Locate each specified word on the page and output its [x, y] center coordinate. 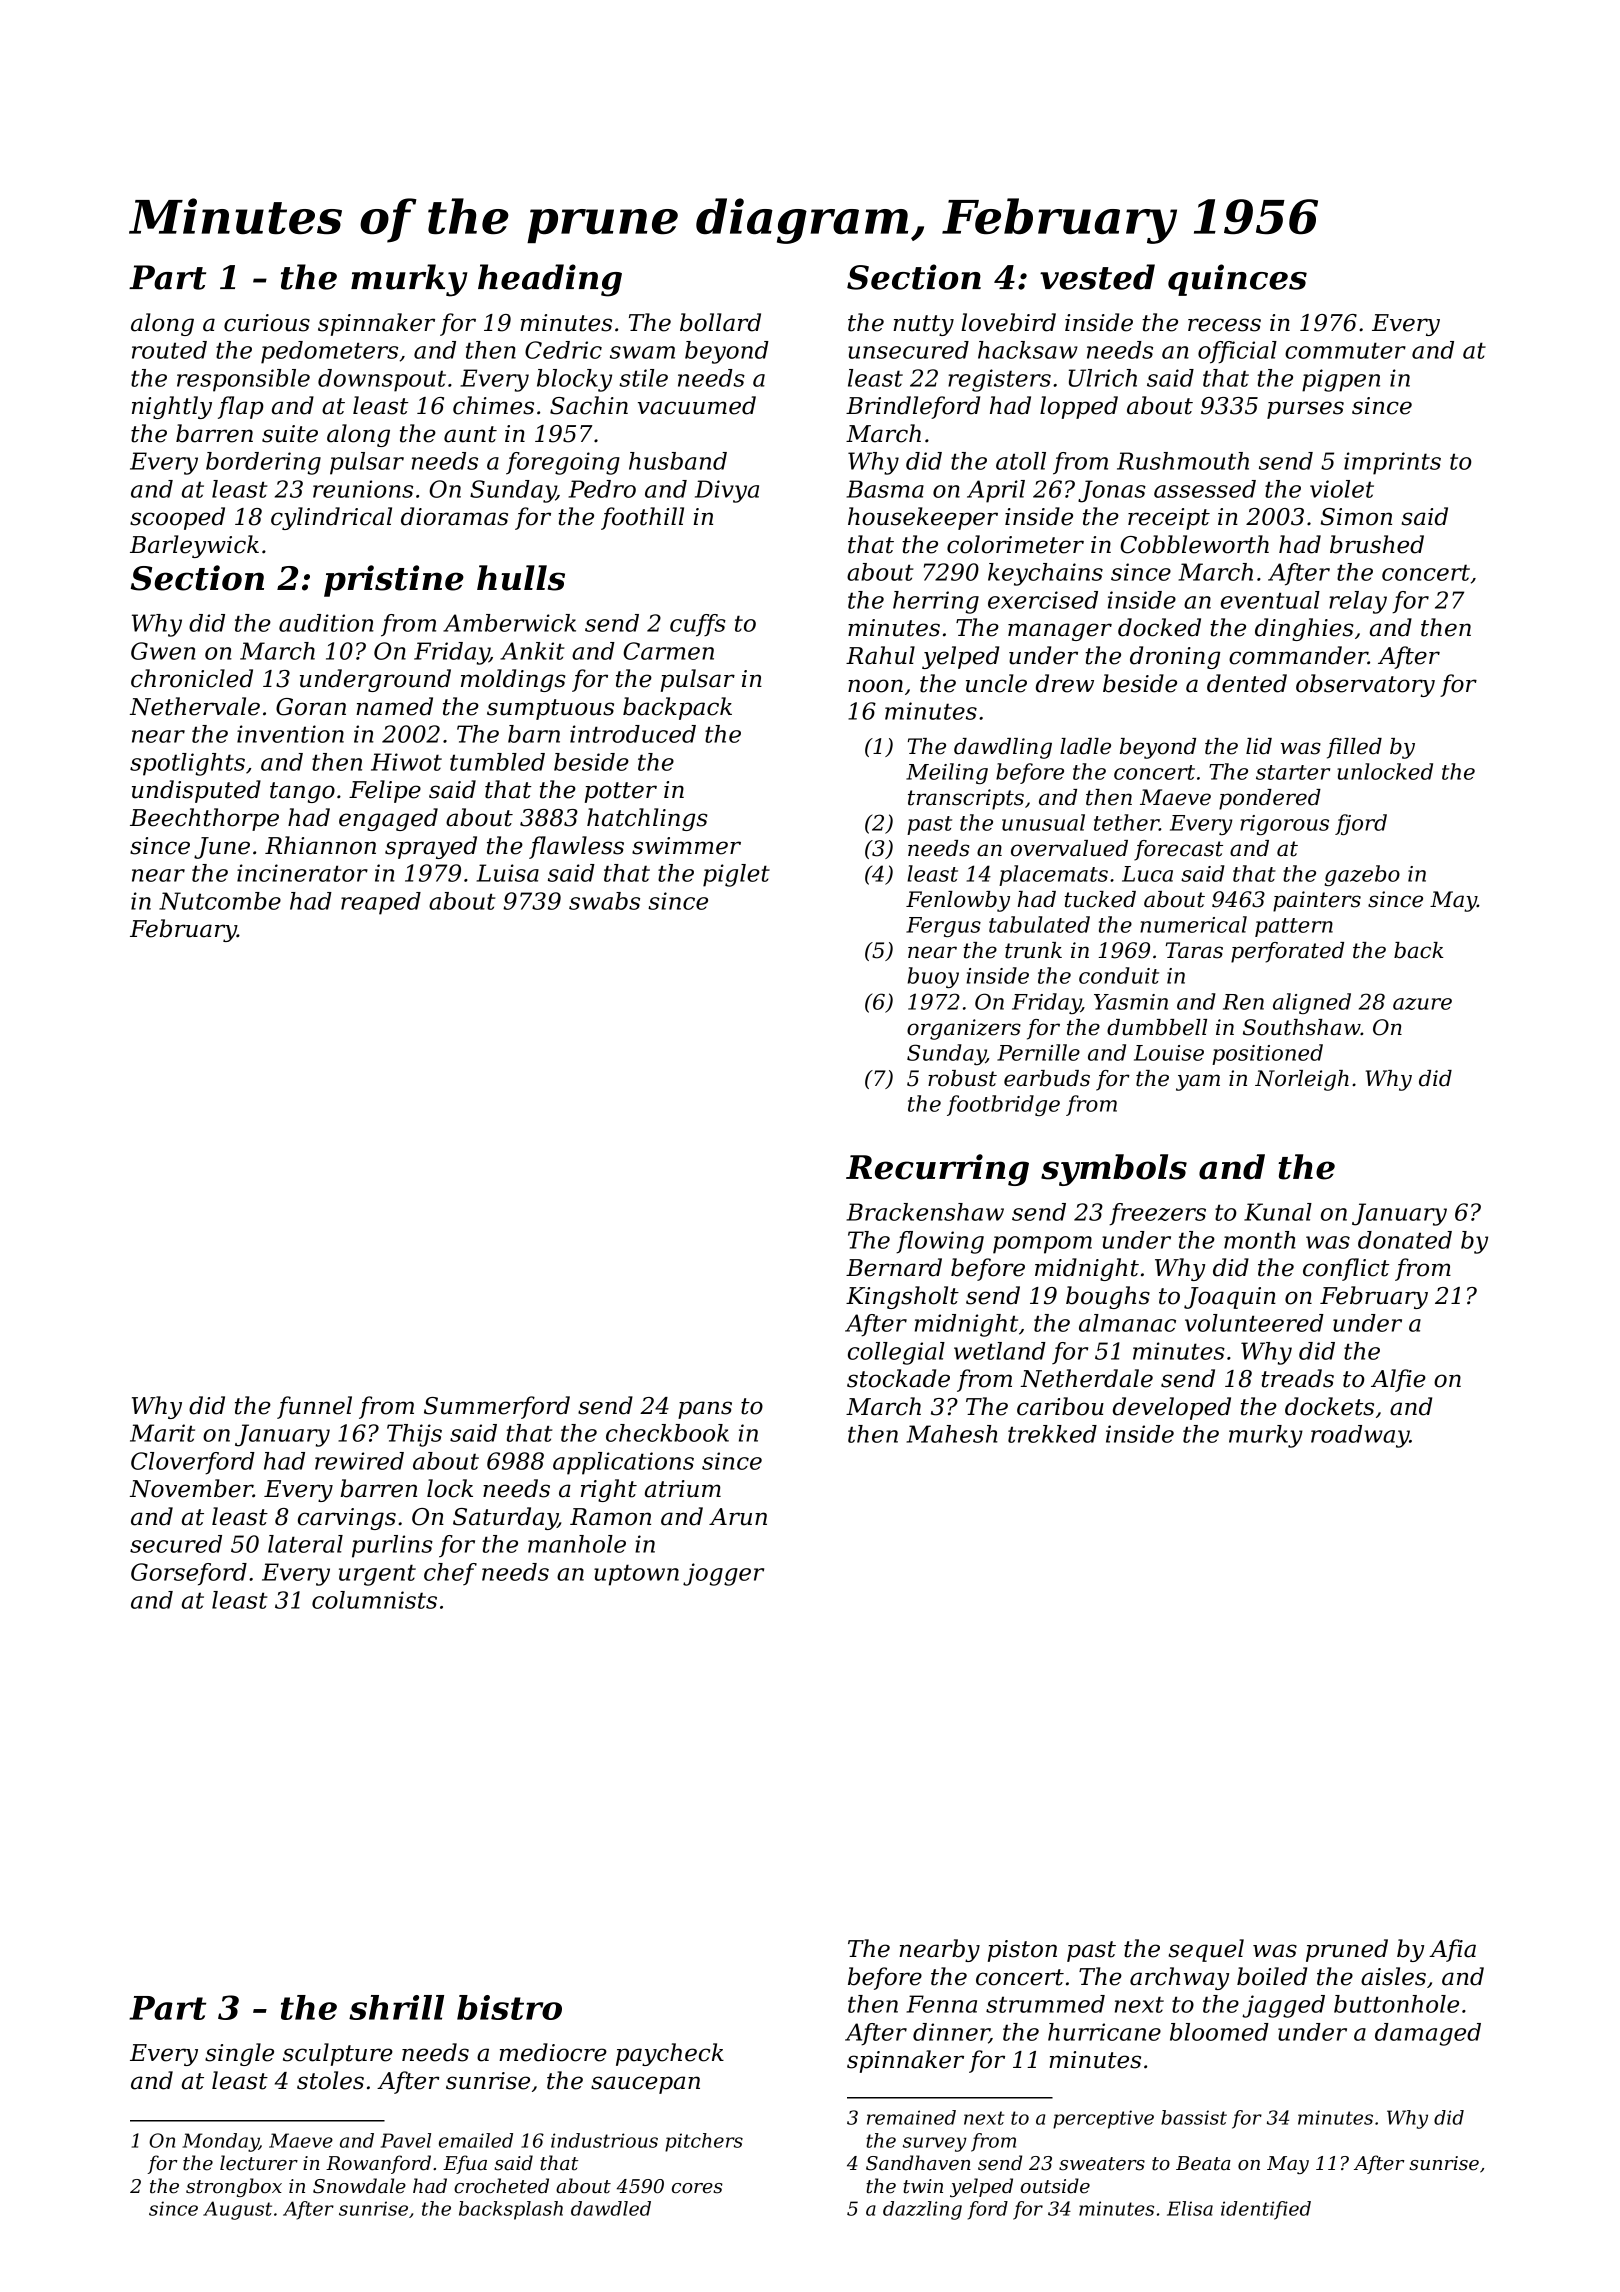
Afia [1452, 1950]
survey [935, 2144]
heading [550, 280]
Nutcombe [220, 901]
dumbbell [1157, 1027]
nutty [923, 325]
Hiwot [406, 762]
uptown [636, 1575]
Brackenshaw [925, 1212]
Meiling [947, 773]
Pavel [406, 2140]
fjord [1361, 824]
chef [450, 1574]
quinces [1237, 280]
